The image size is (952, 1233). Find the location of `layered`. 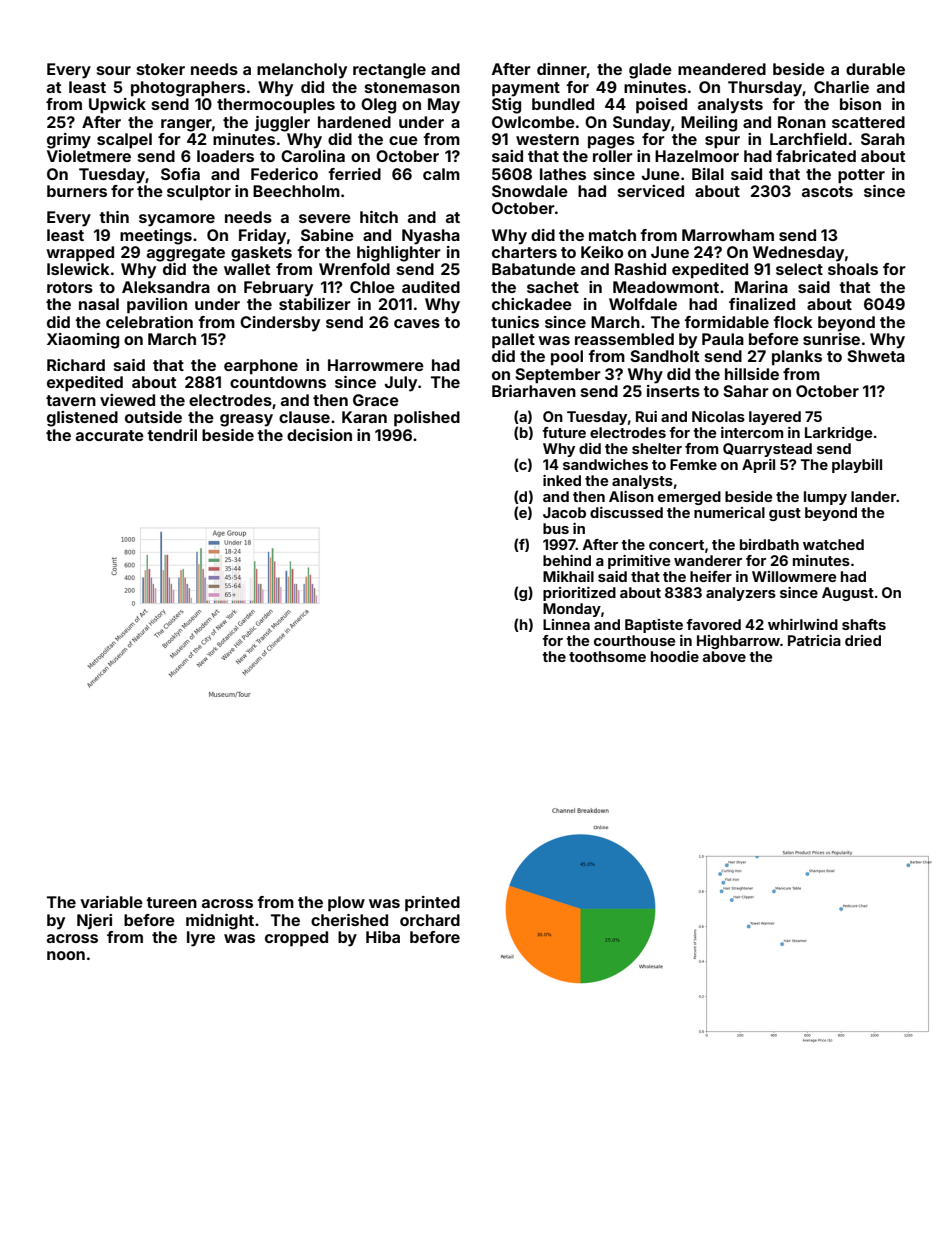

layered is located at coordinates (775, 418).
